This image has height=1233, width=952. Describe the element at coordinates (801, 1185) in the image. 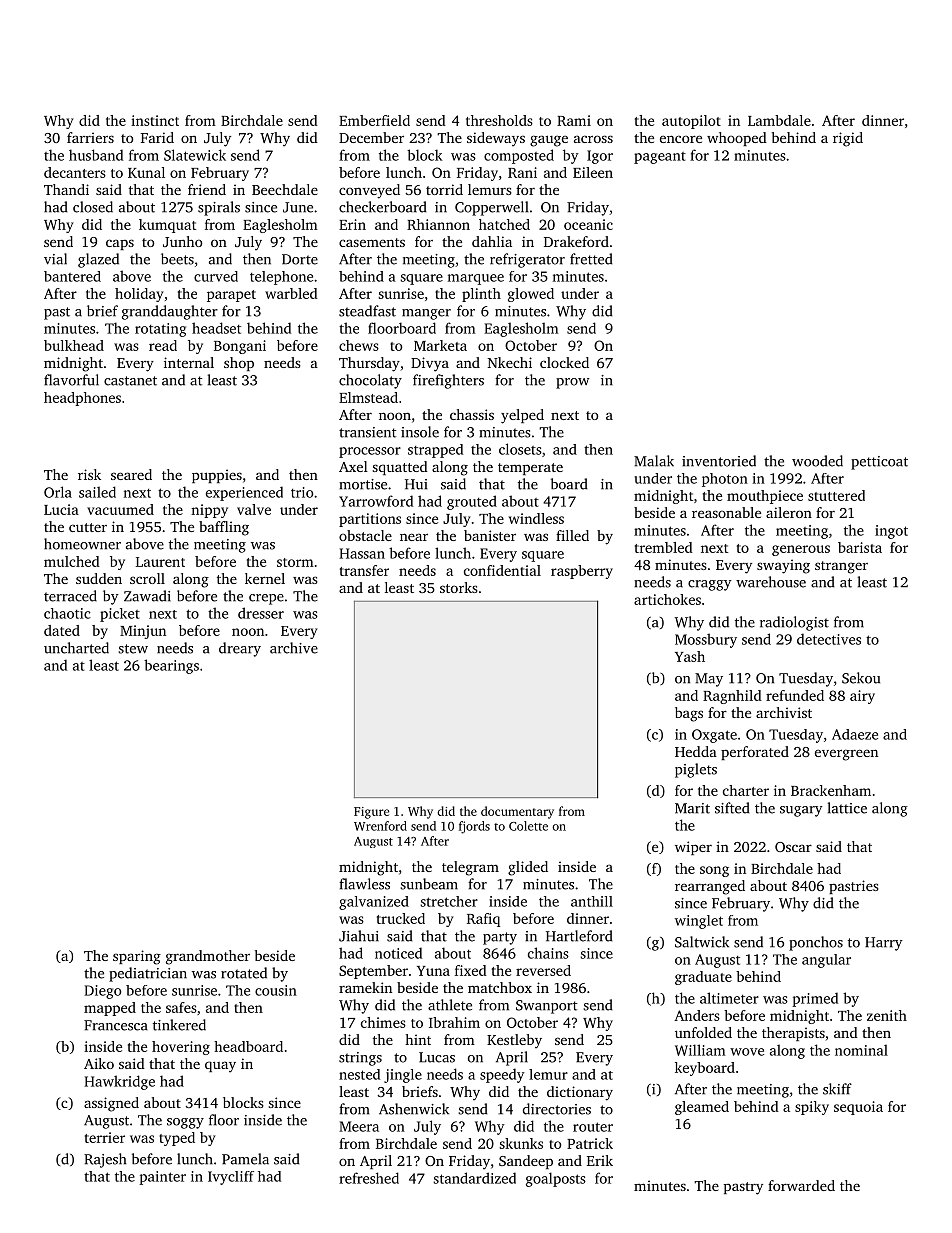

I see `forwarded` at that location.
